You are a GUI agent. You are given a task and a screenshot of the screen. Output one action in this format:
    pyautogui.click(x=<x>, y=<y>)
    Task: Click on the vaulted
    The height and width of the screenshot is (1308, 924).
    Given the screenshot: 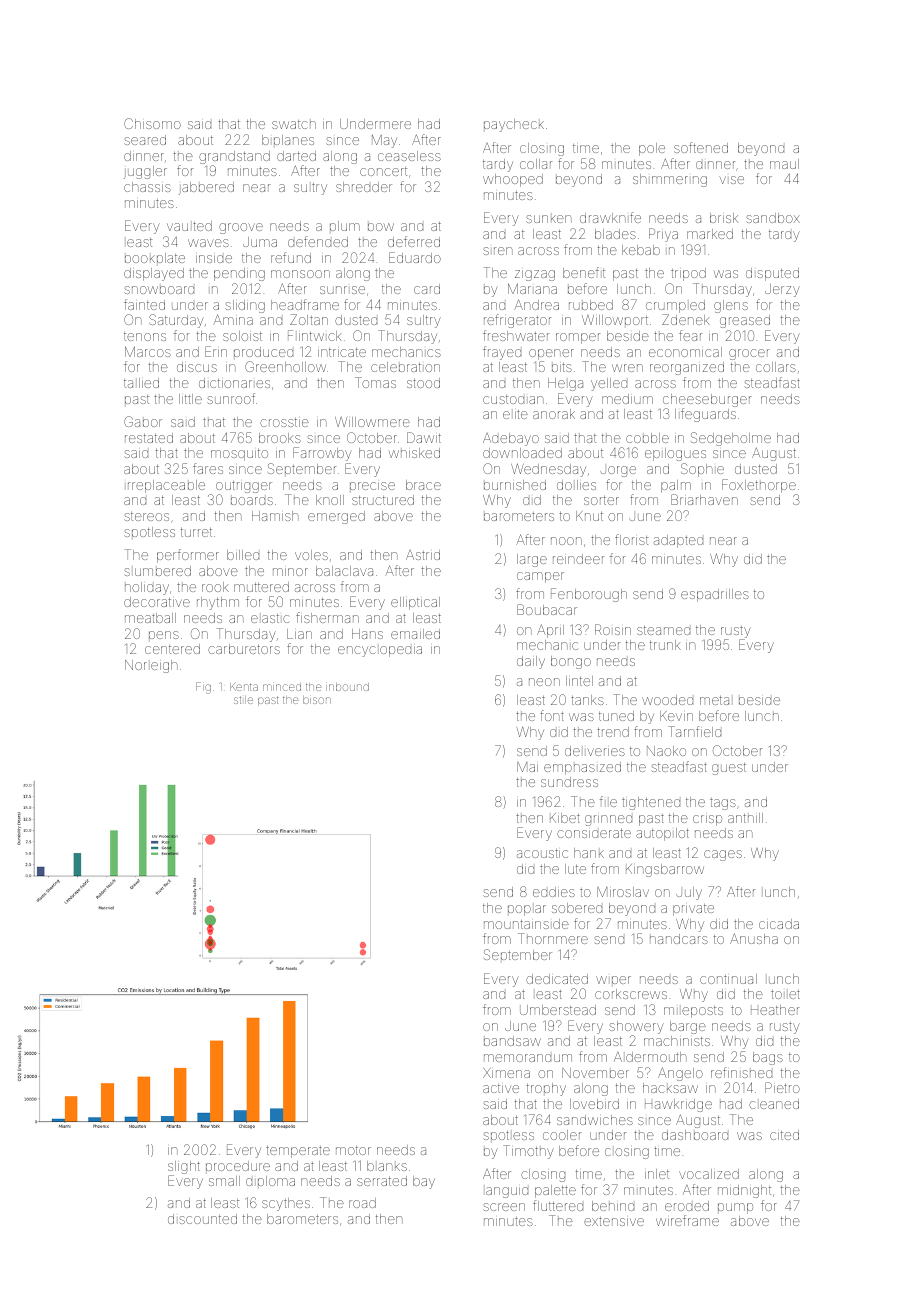 What is the action you would take?
    pyautogui.click(x=189, y=226)
